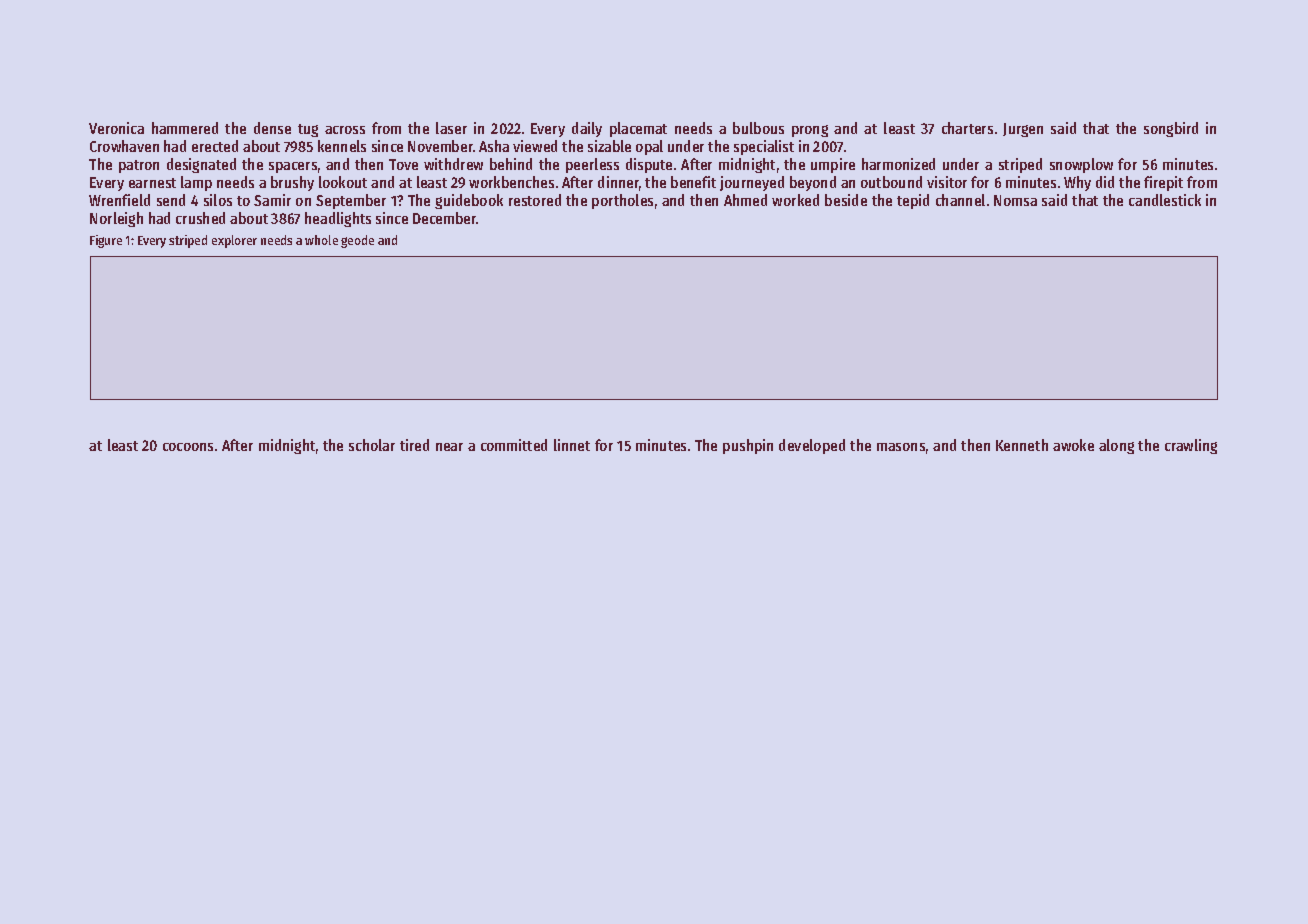 The height and width of the document is (924, 1308). I want to click on tepid, so click(913, 201).
